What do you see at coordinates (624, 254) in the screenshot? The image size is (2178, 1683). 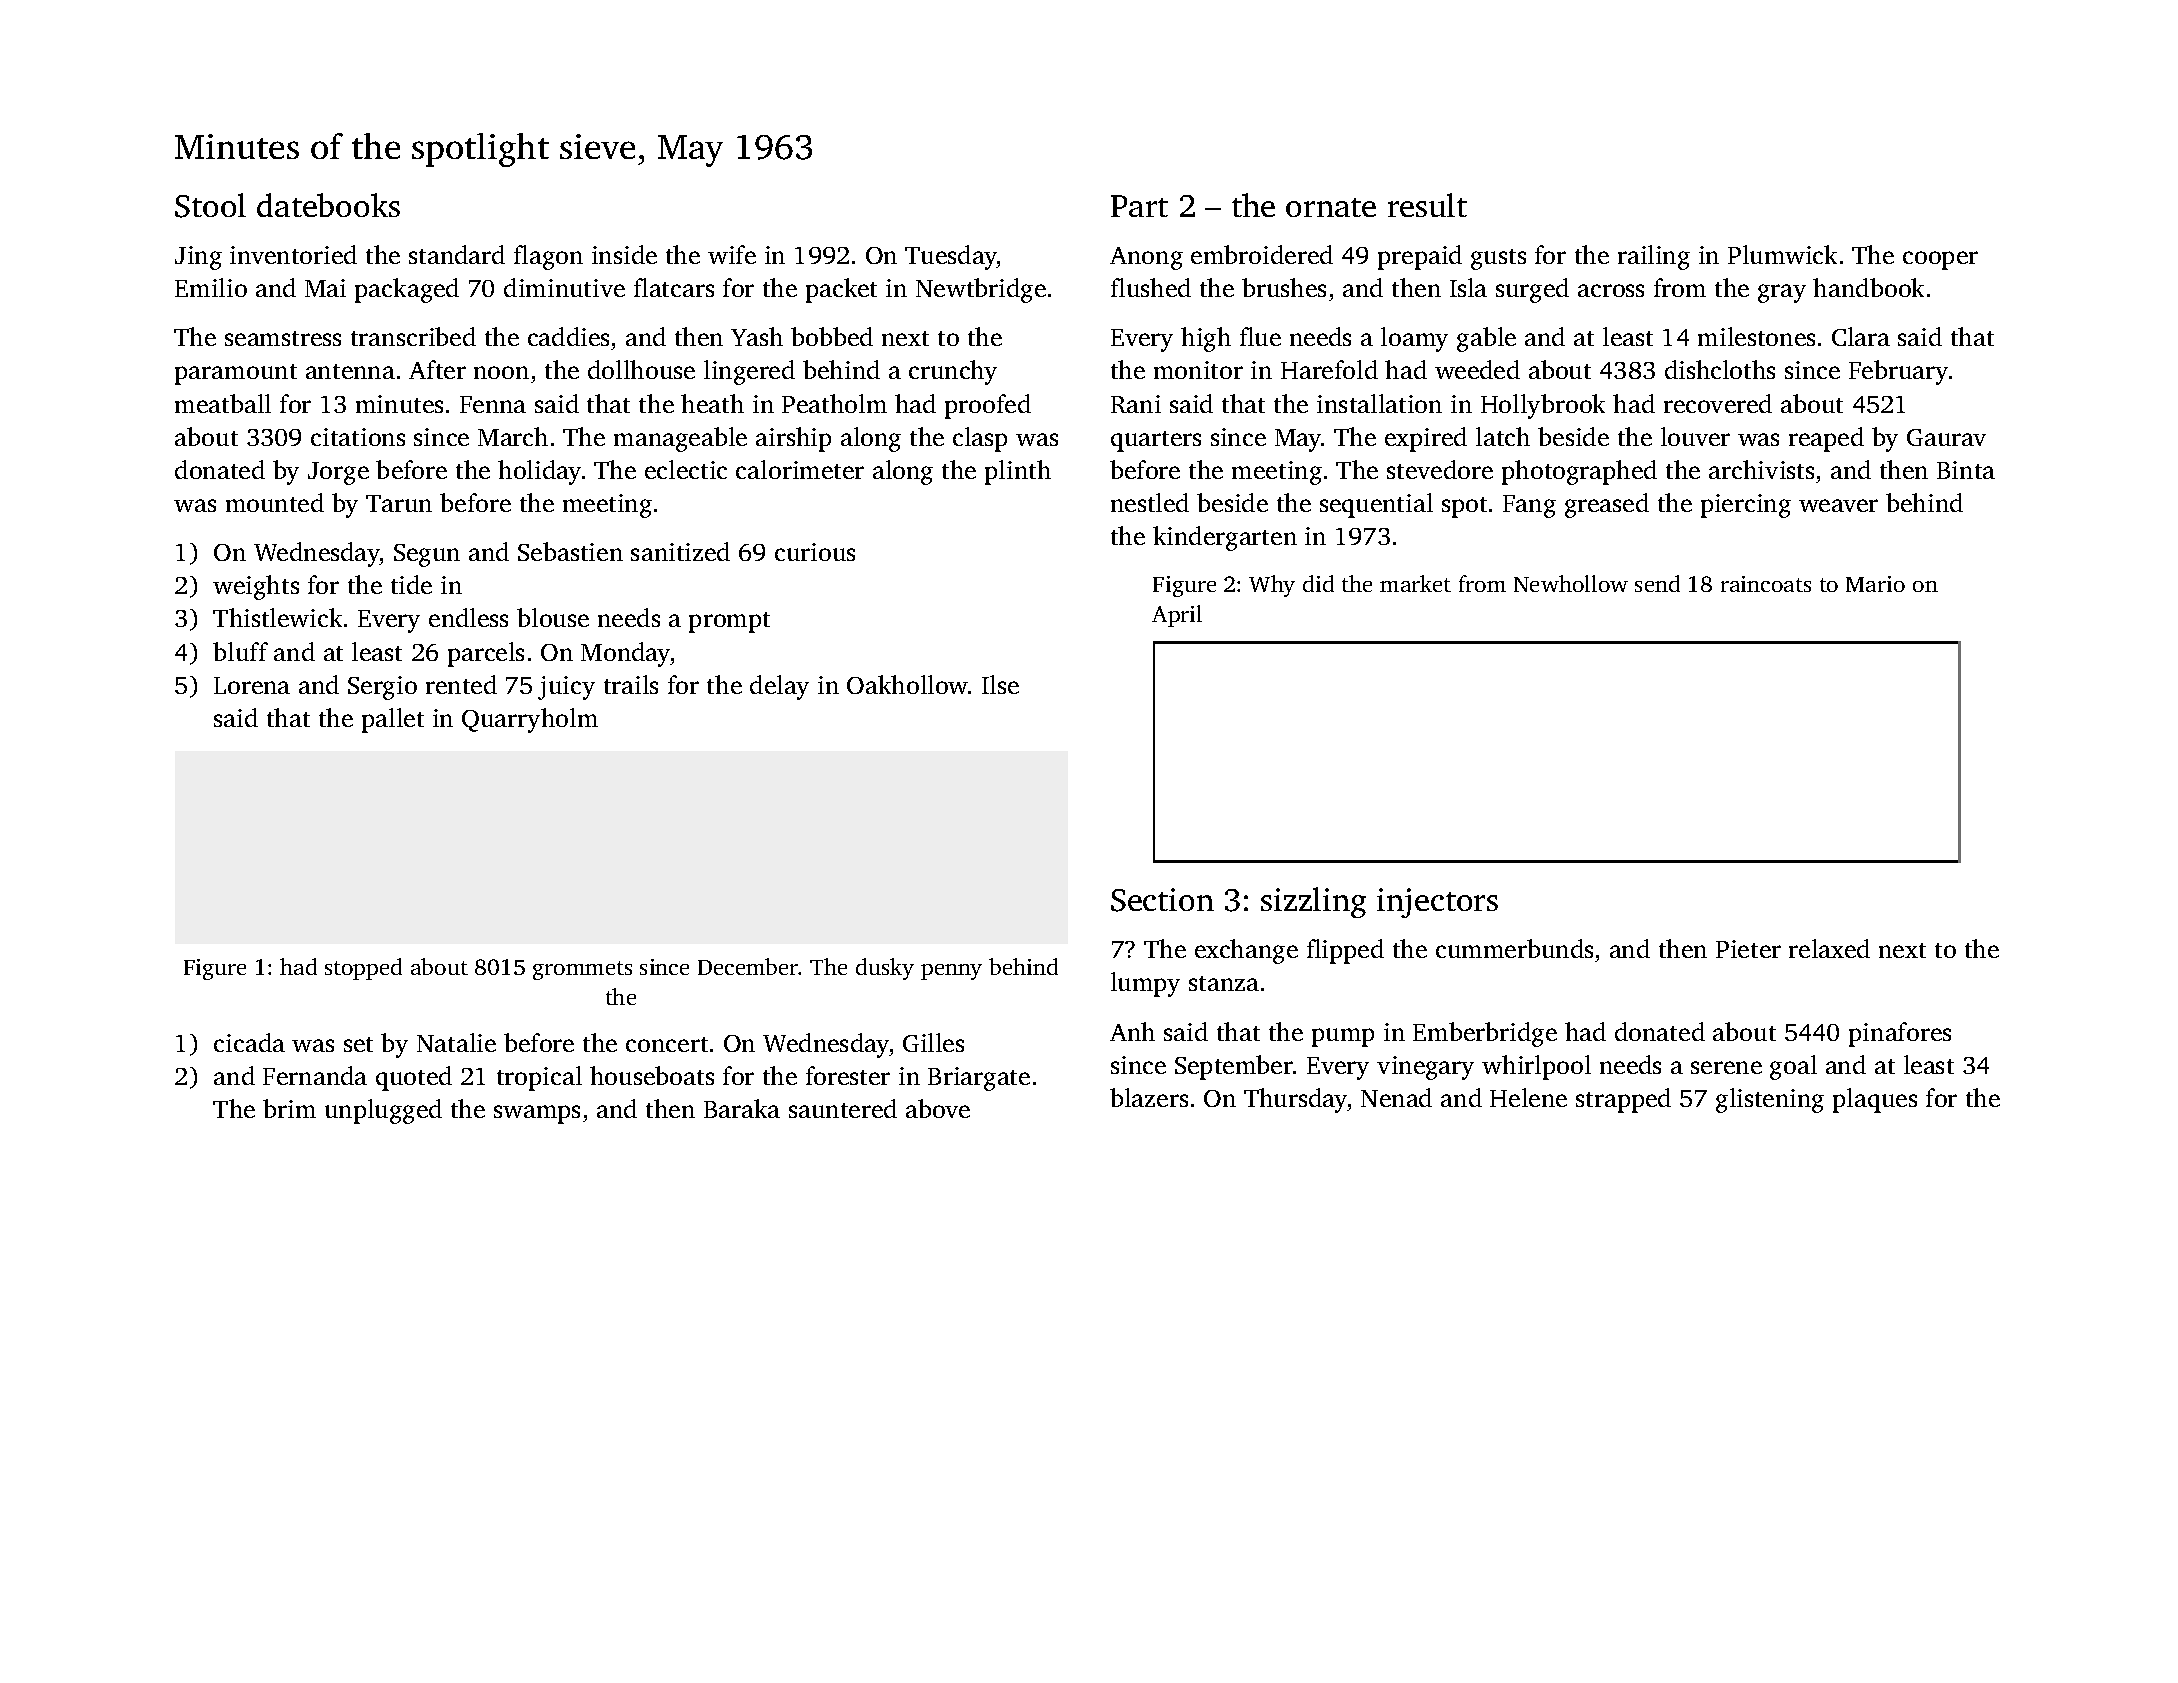 I see `inside` at bounding box center [624, 254].
